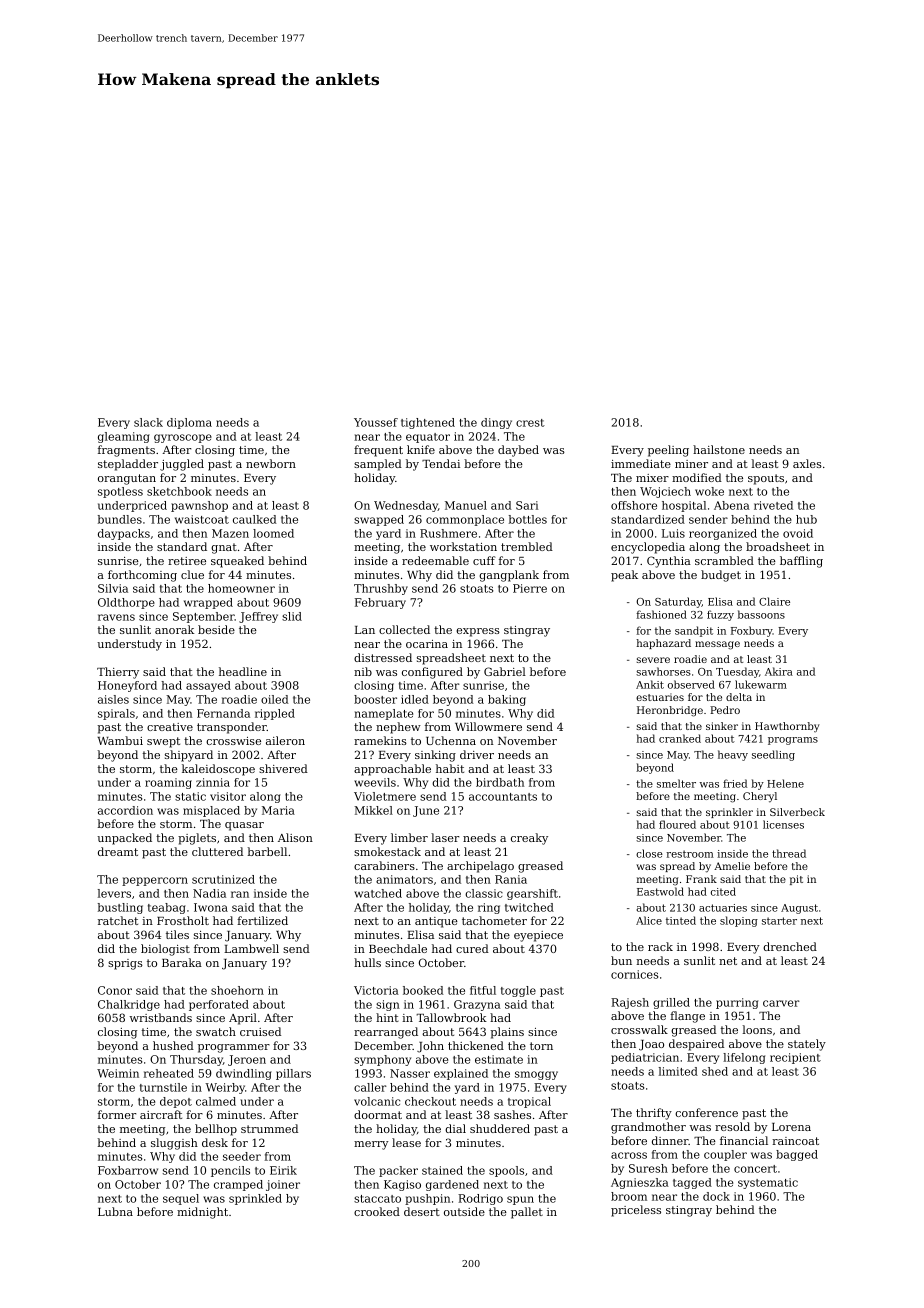 The image size is (924, 1308). What do you see at coordinates (488, 726) in the screenshot?
I see `Willowmere` at bounding box center [488, 726].
